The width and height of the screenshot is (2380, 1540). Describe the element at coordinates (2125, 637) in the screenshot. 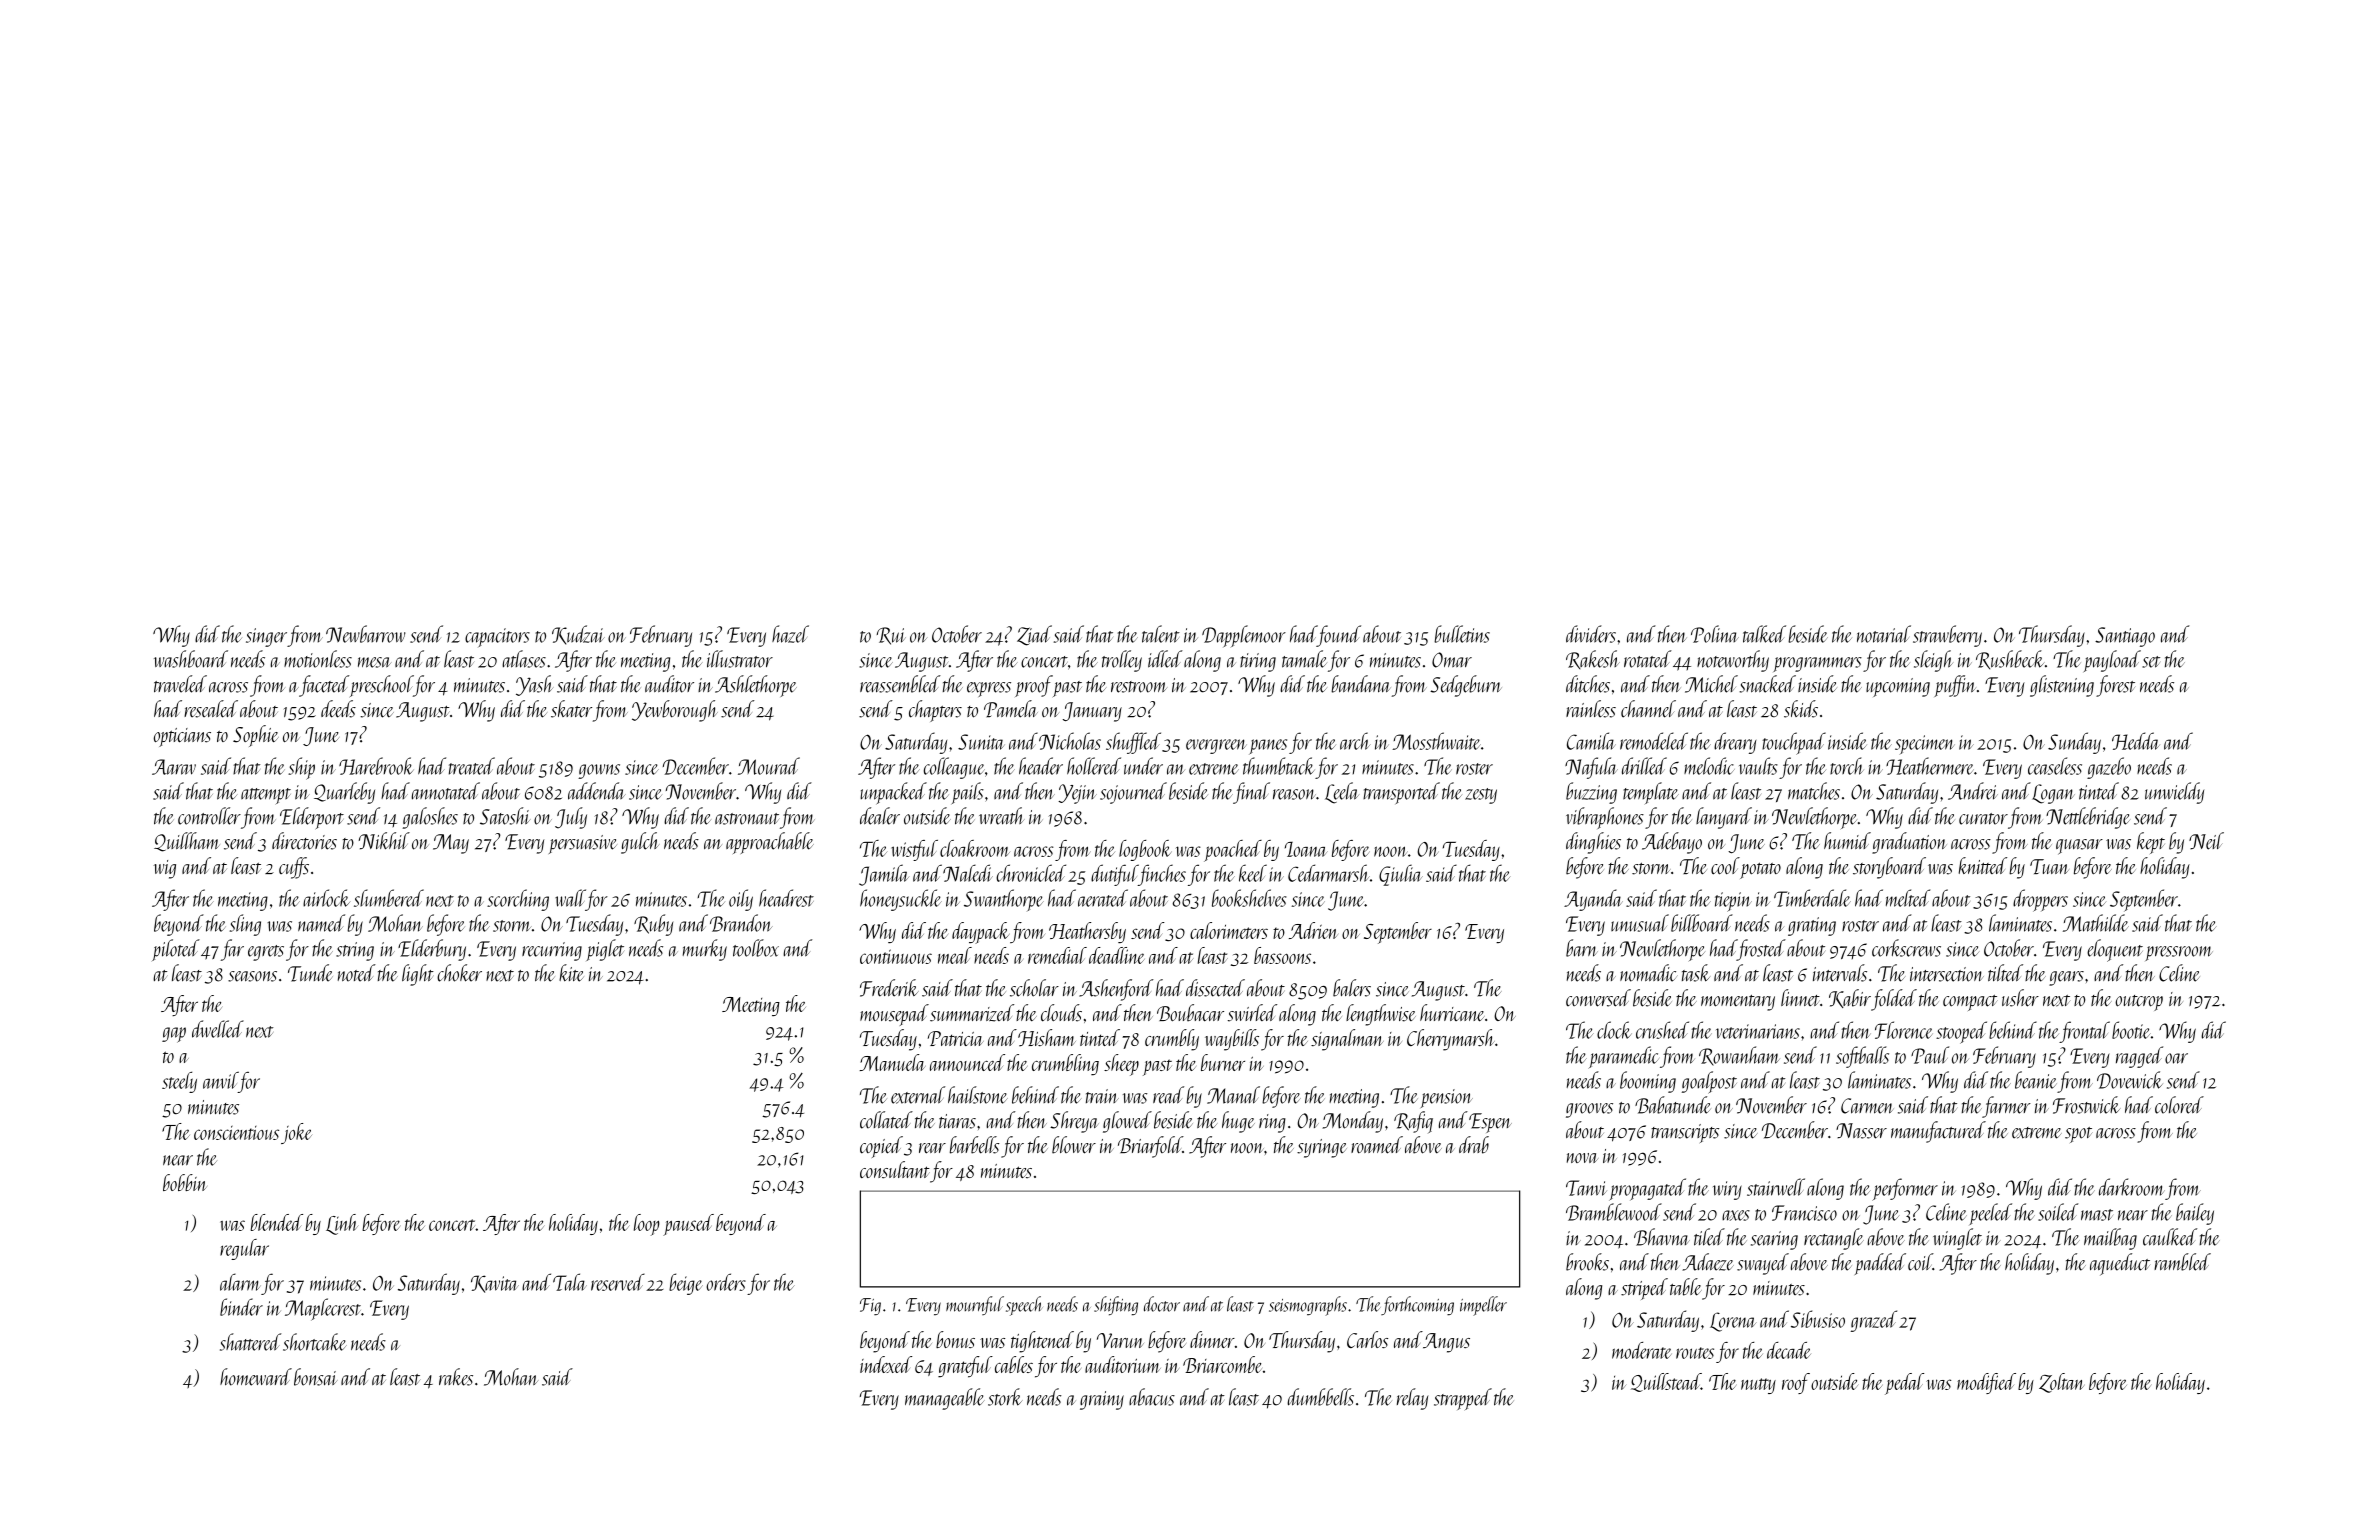

I see `Santiago` at that location.
